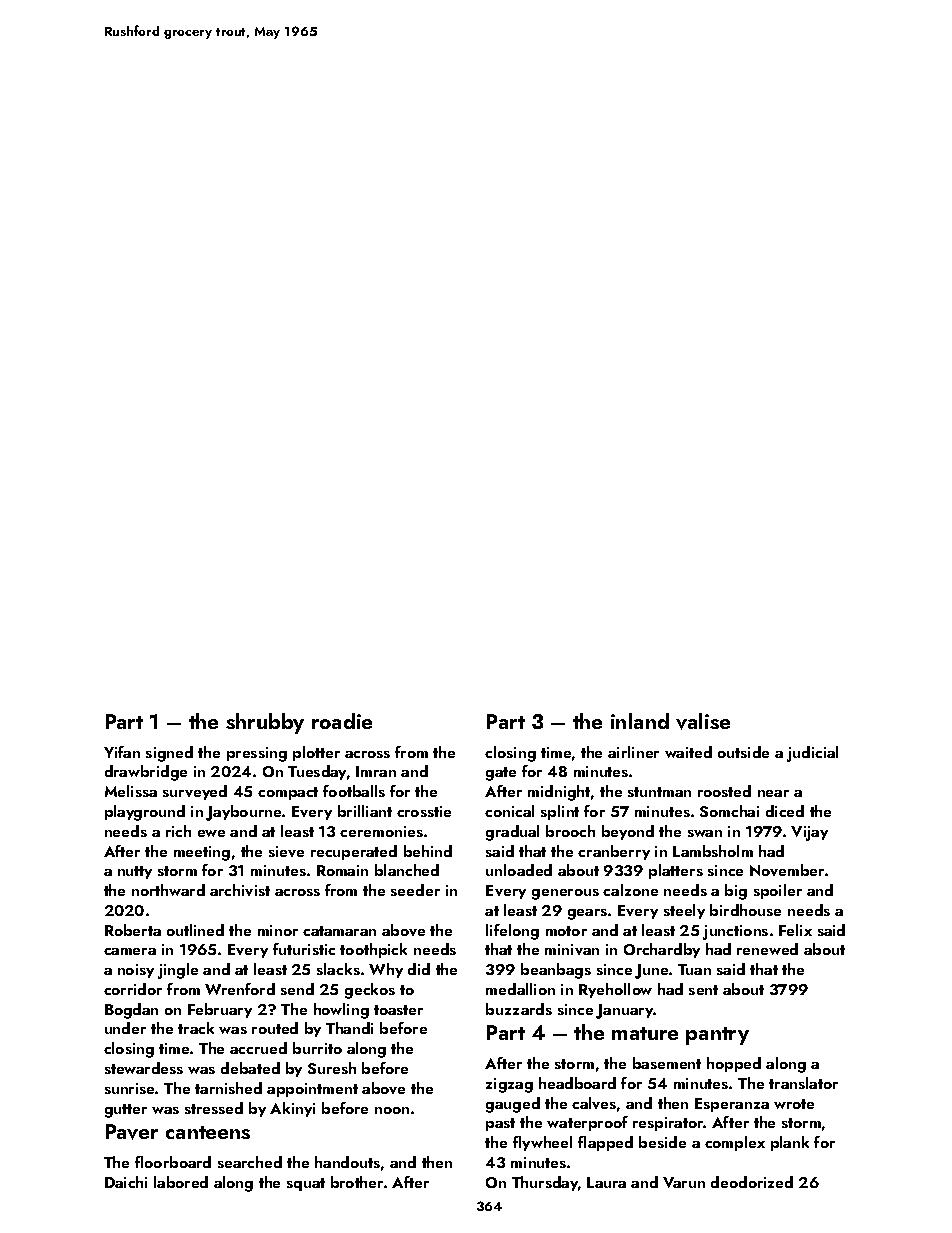  I want to click on Paver, so click(132, 1132).
